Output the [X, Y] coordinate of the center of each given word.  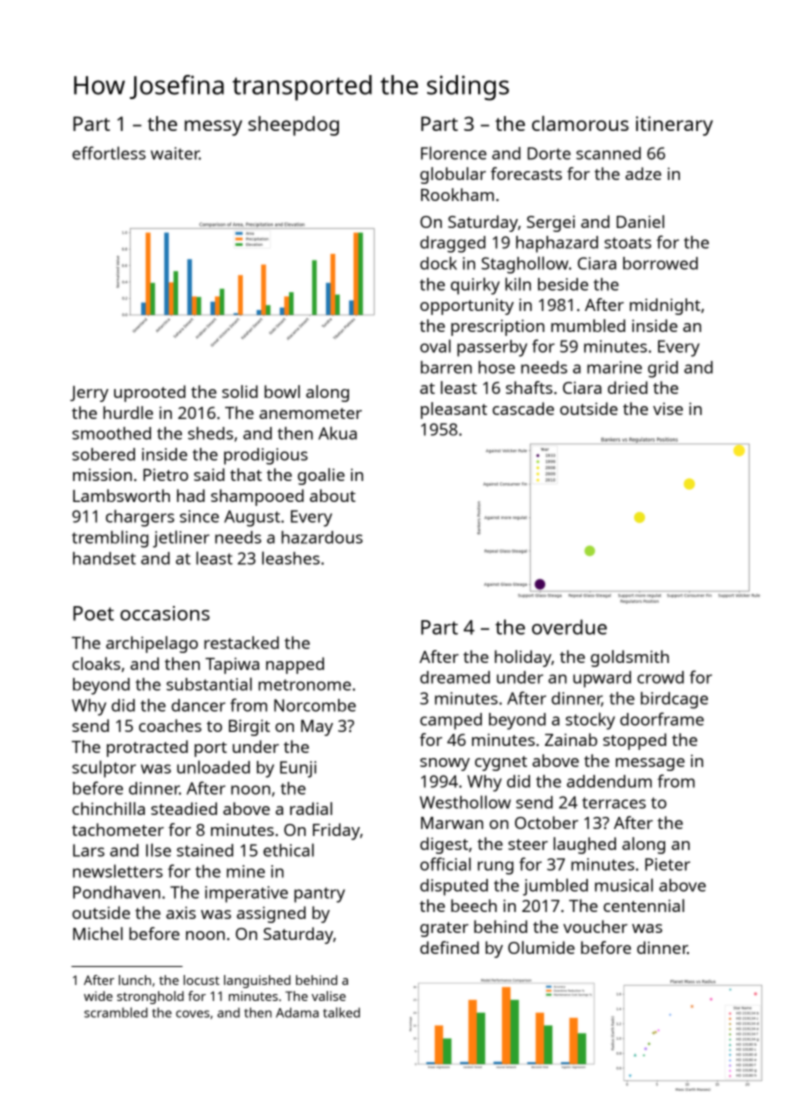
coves [193, 1014]
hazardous [322, 537]
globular [453, 175]
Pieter [667, 864]
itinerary [674, 126]
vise [668, 409]
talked [341, 1012]
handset [104, 558]
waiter [175, 153]
